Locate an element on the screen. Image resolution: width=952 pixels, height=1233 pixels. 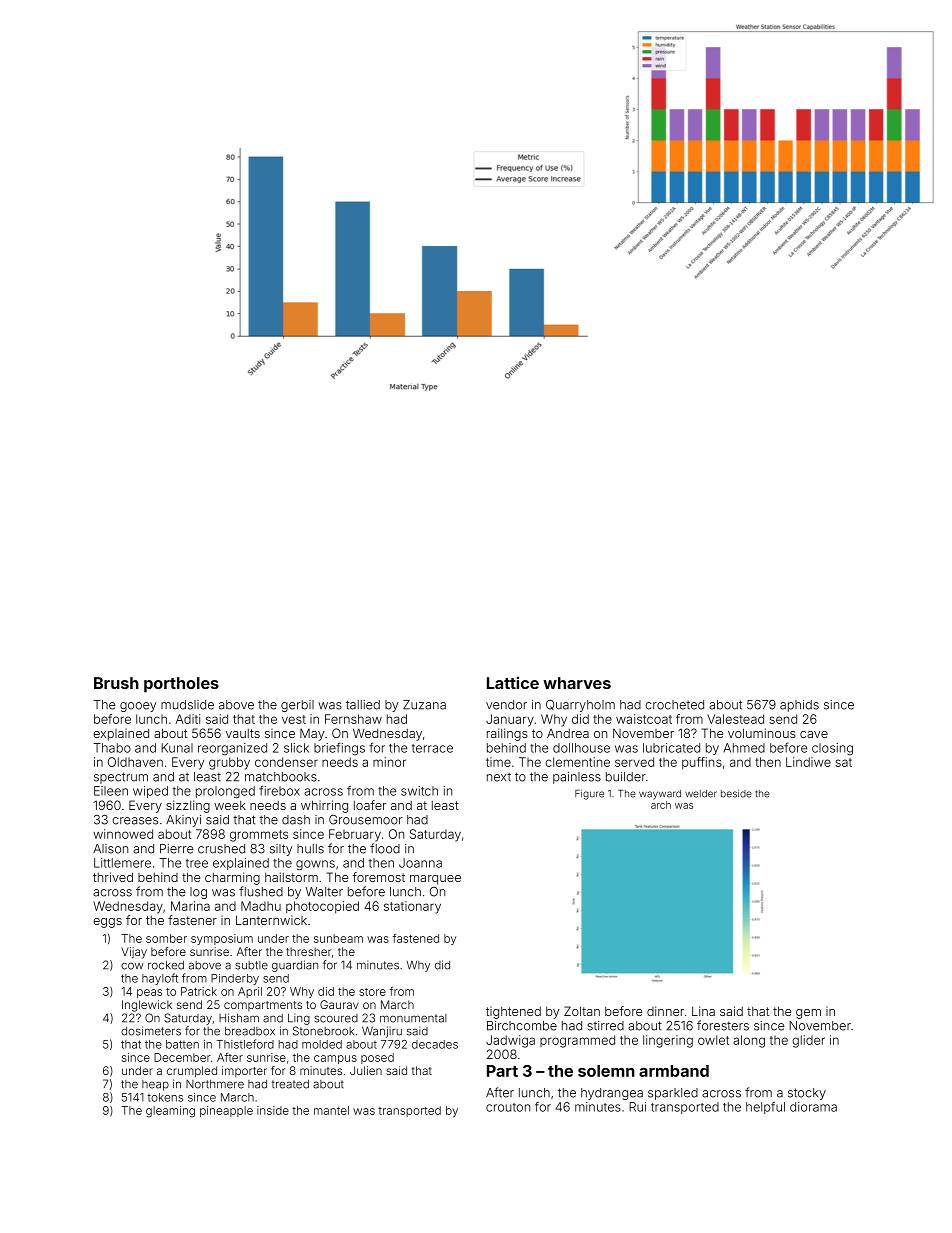
Birchcombe is located at coordinates (522, 1026).
